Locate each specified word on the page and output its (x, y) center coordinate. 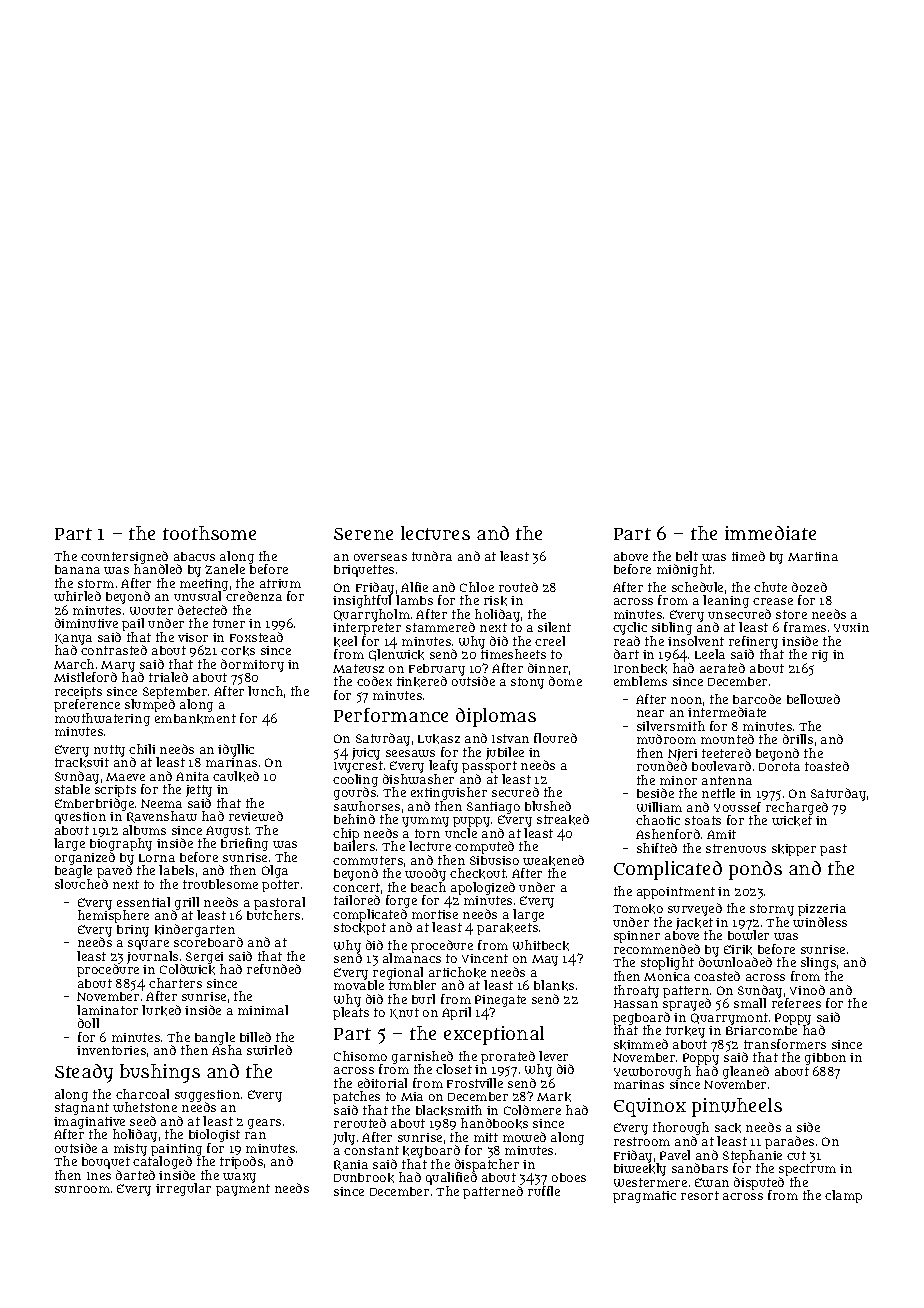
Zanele (225, 569)
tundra (432, 556)
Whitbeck (541, 945)
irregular (183, 1189)
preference (87, 706)
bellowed (813, 699)
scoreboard (208, 942)
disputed (759, 1183)
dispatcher (487, 1166)
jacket (694, 924)
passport (489, 767)
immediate (770, 533)
